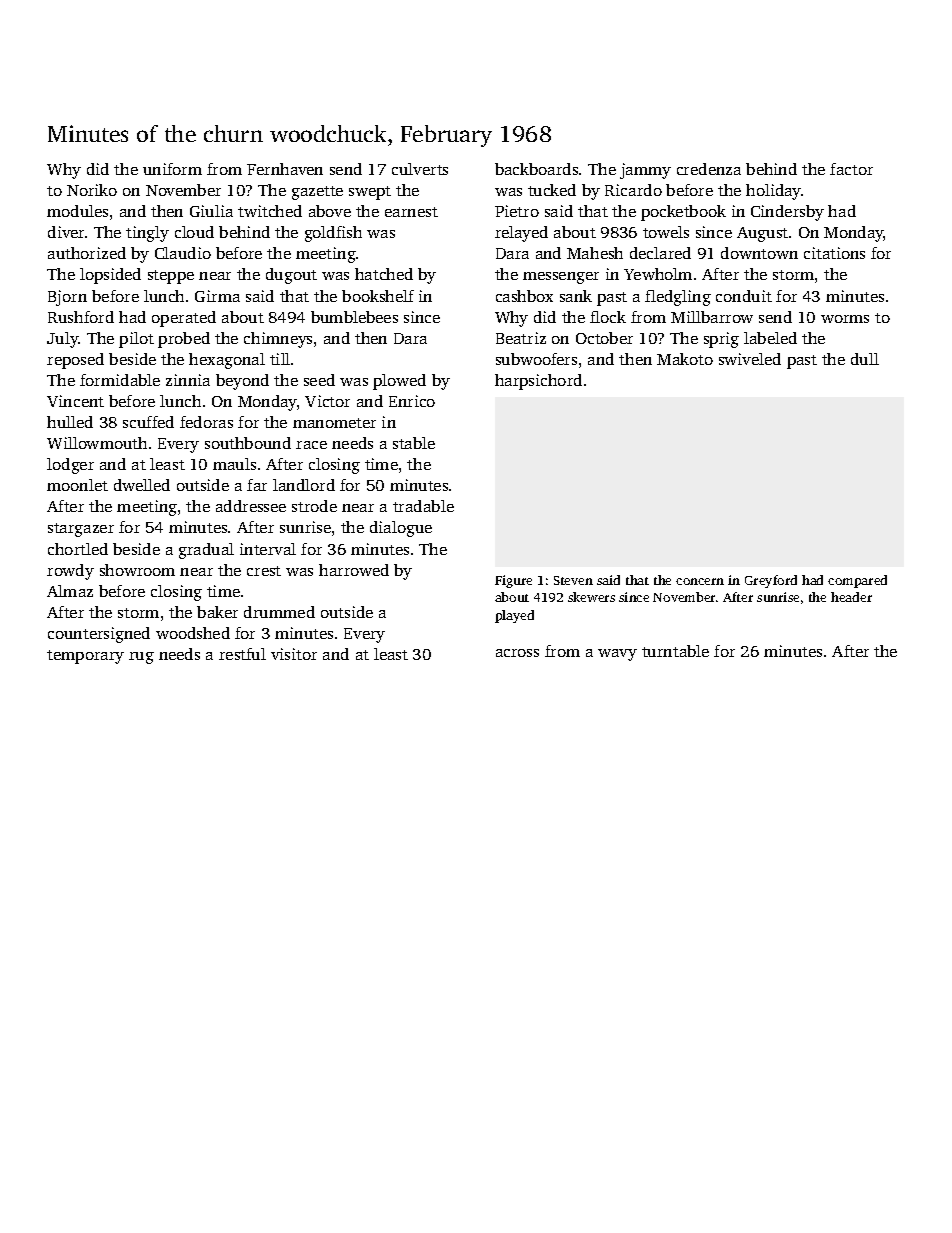 This screenshot has height=1233, width=952. What do you see at coordinates (561, 278) in the screenshot?
I see `messenger` at bounding box center [561, 278].
